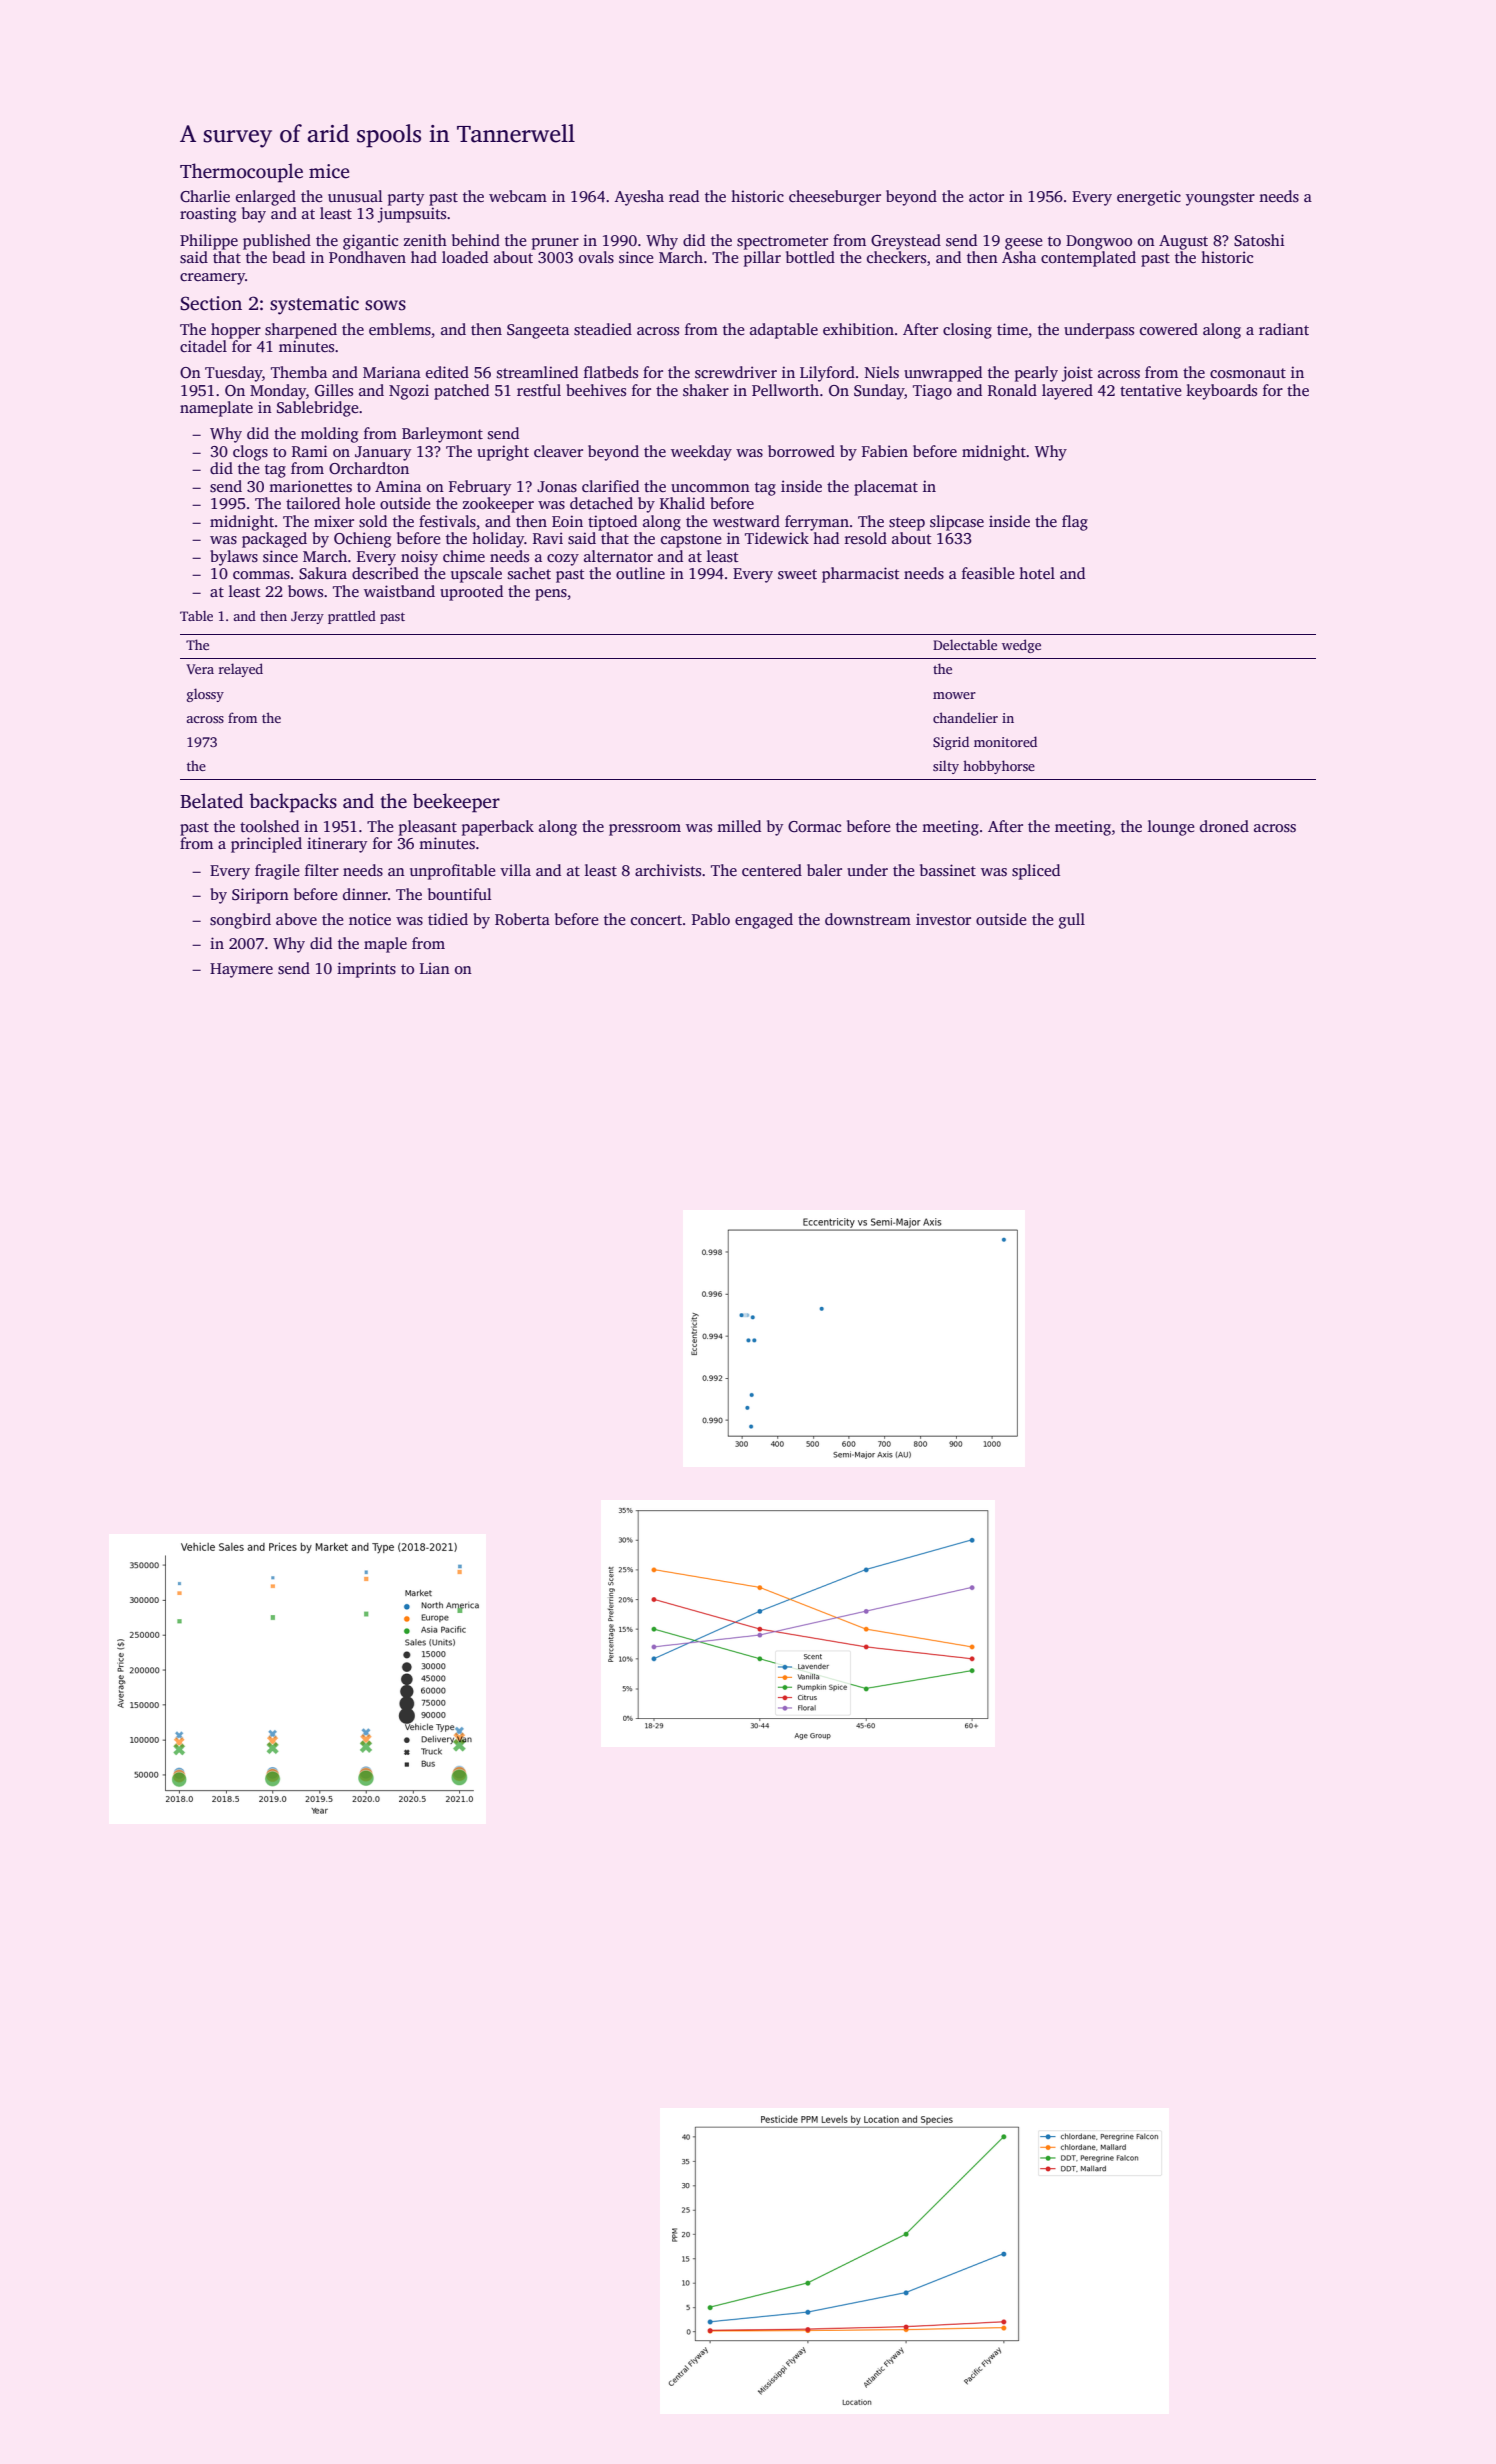  I want to click on youngster, so click(1220, 199).
